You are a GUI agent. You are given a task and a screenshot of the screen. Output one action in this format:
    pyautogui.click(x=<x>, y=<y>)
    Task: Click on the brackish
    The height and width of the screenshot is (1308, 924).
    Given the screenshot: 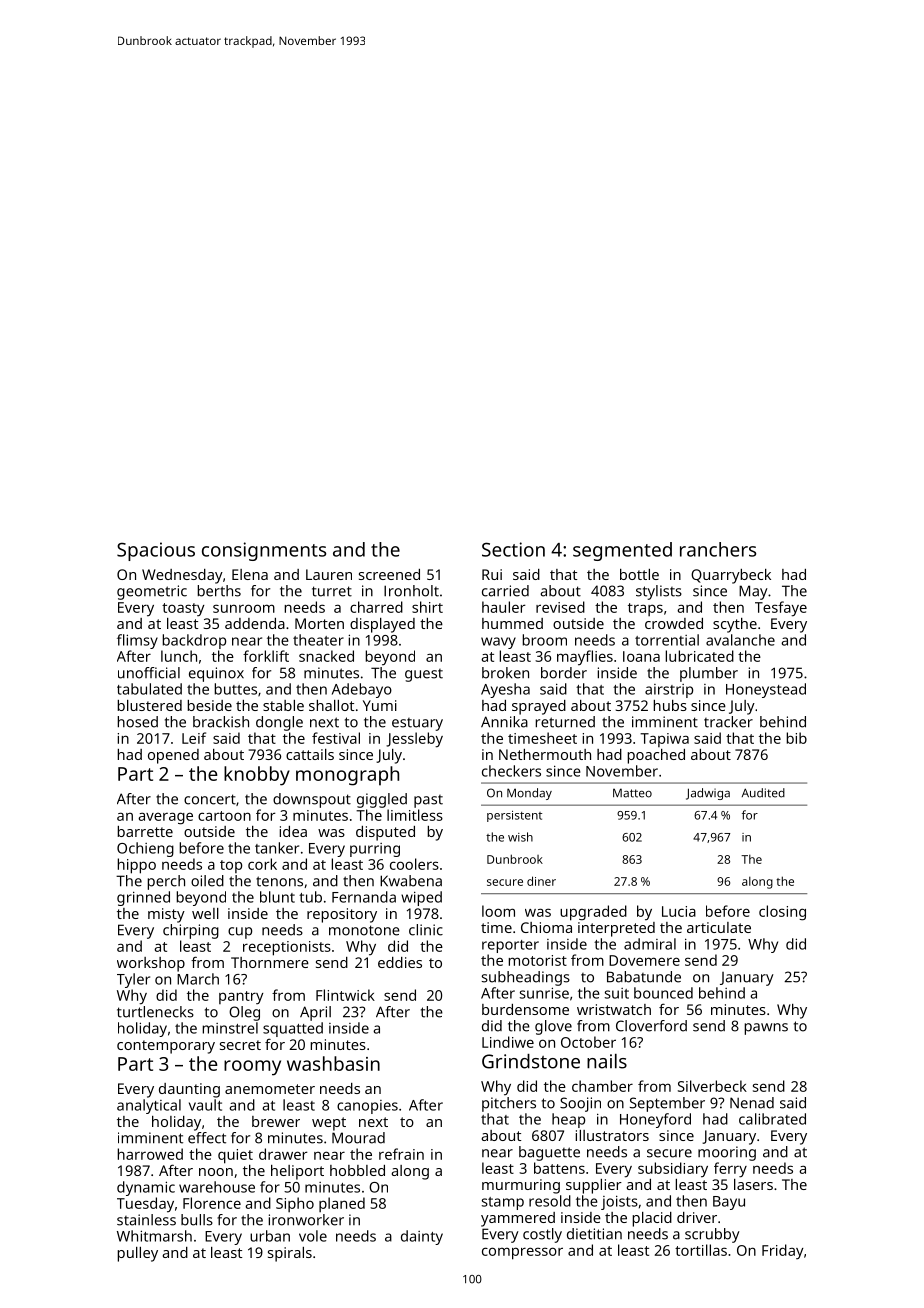 What is the action you would take?
    pyautogui.click(x=221, y=722)
